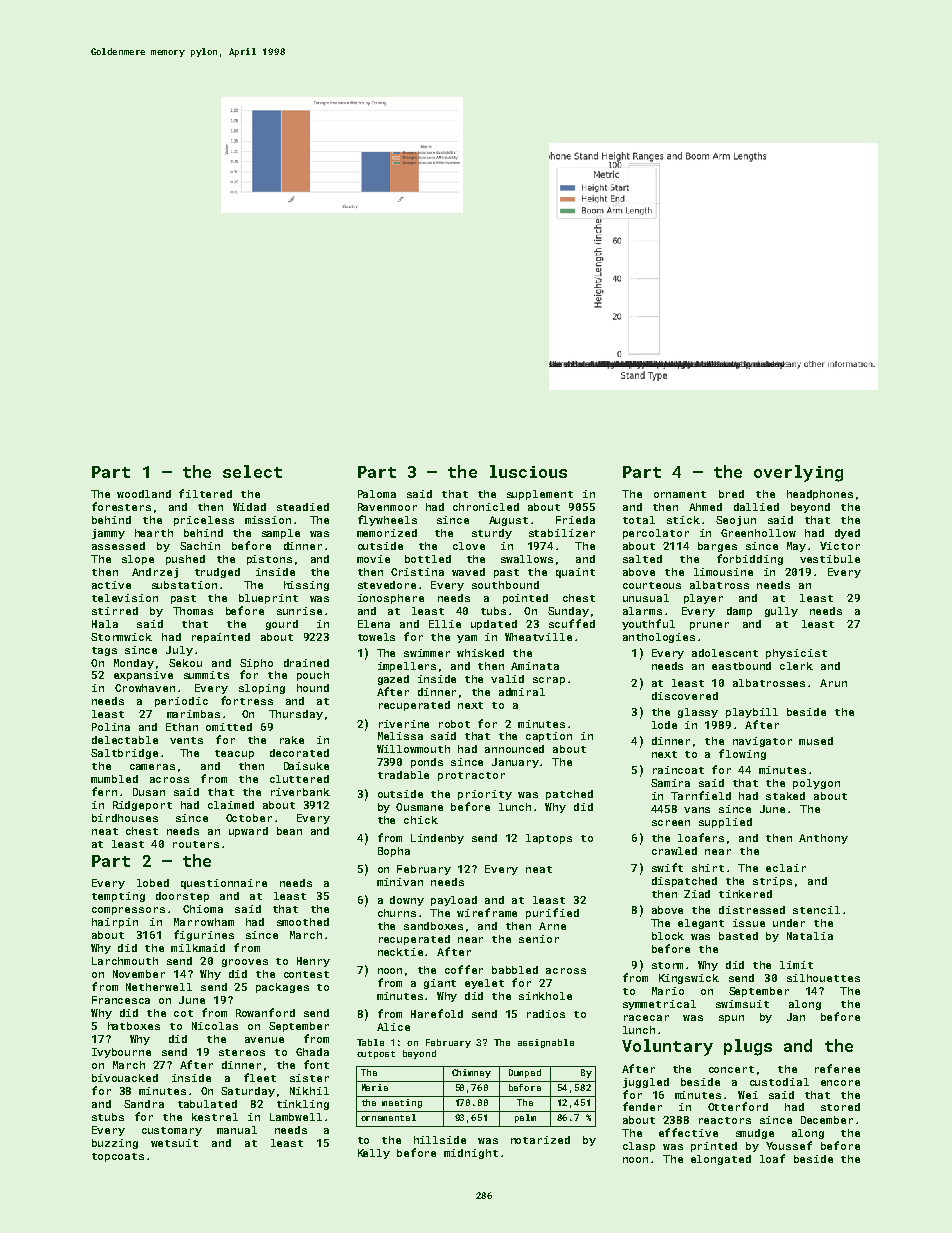 The image size is (952, 1233). Describe the element at coordinates (487, 912) in the document. I see `wireframe` at that location.
